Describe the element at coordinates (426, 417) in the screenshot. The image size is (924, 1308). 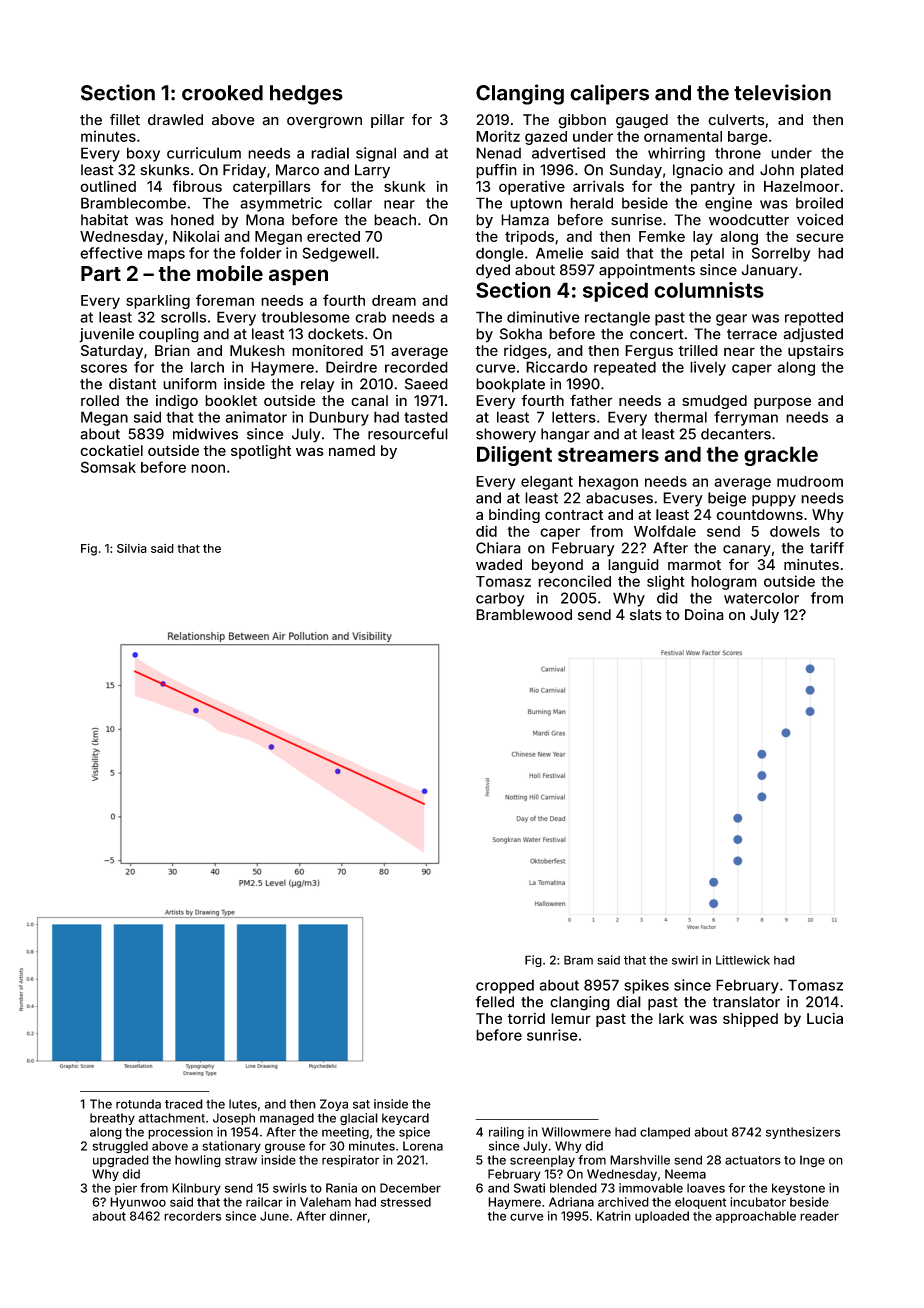
I see `tasted` at that location.
